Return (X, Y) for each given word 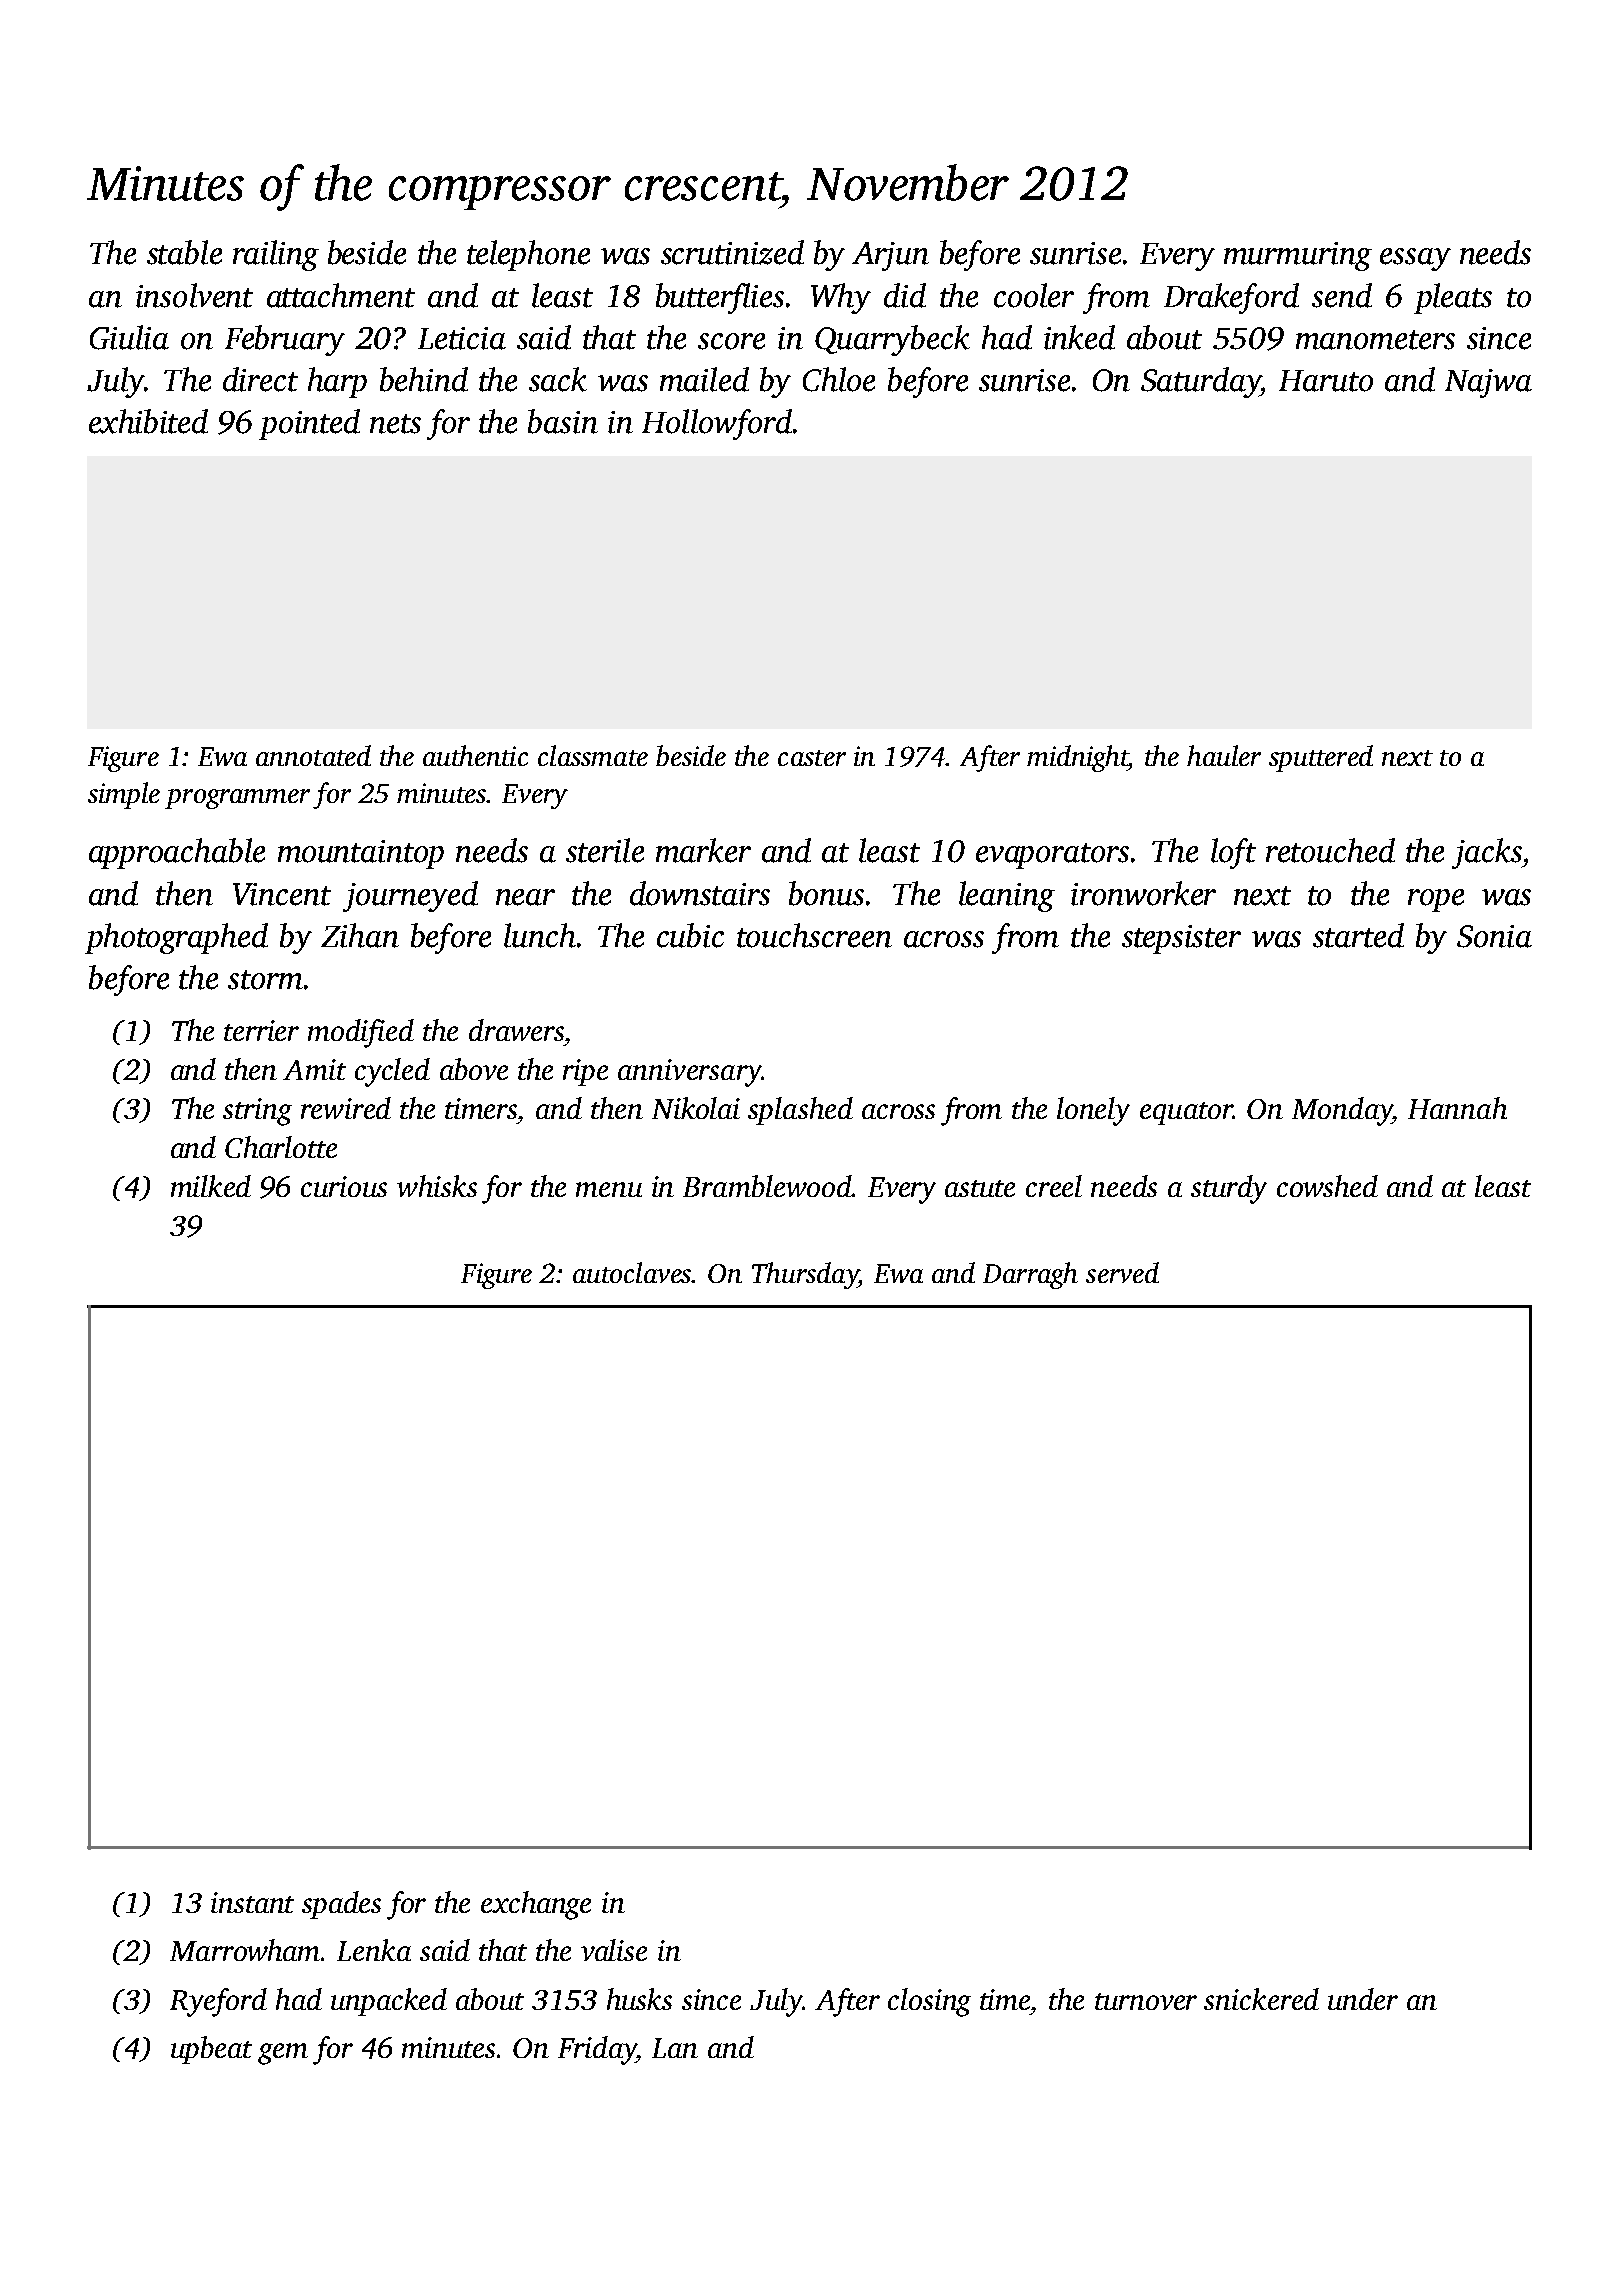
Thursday (805, 1275)
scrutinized (732, 252)
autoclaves (632, 1272)
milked (211, 1186)
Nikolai (696, 1108)
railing (276, 255)
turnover (1146, 2001)
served (1122, 1272)
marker (703, 850)
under (1363, 1999)
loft (1233, 853)
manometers (1375, 340)
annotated (313, 755)
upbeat (211, 2050)
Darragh (1030, 1275)
